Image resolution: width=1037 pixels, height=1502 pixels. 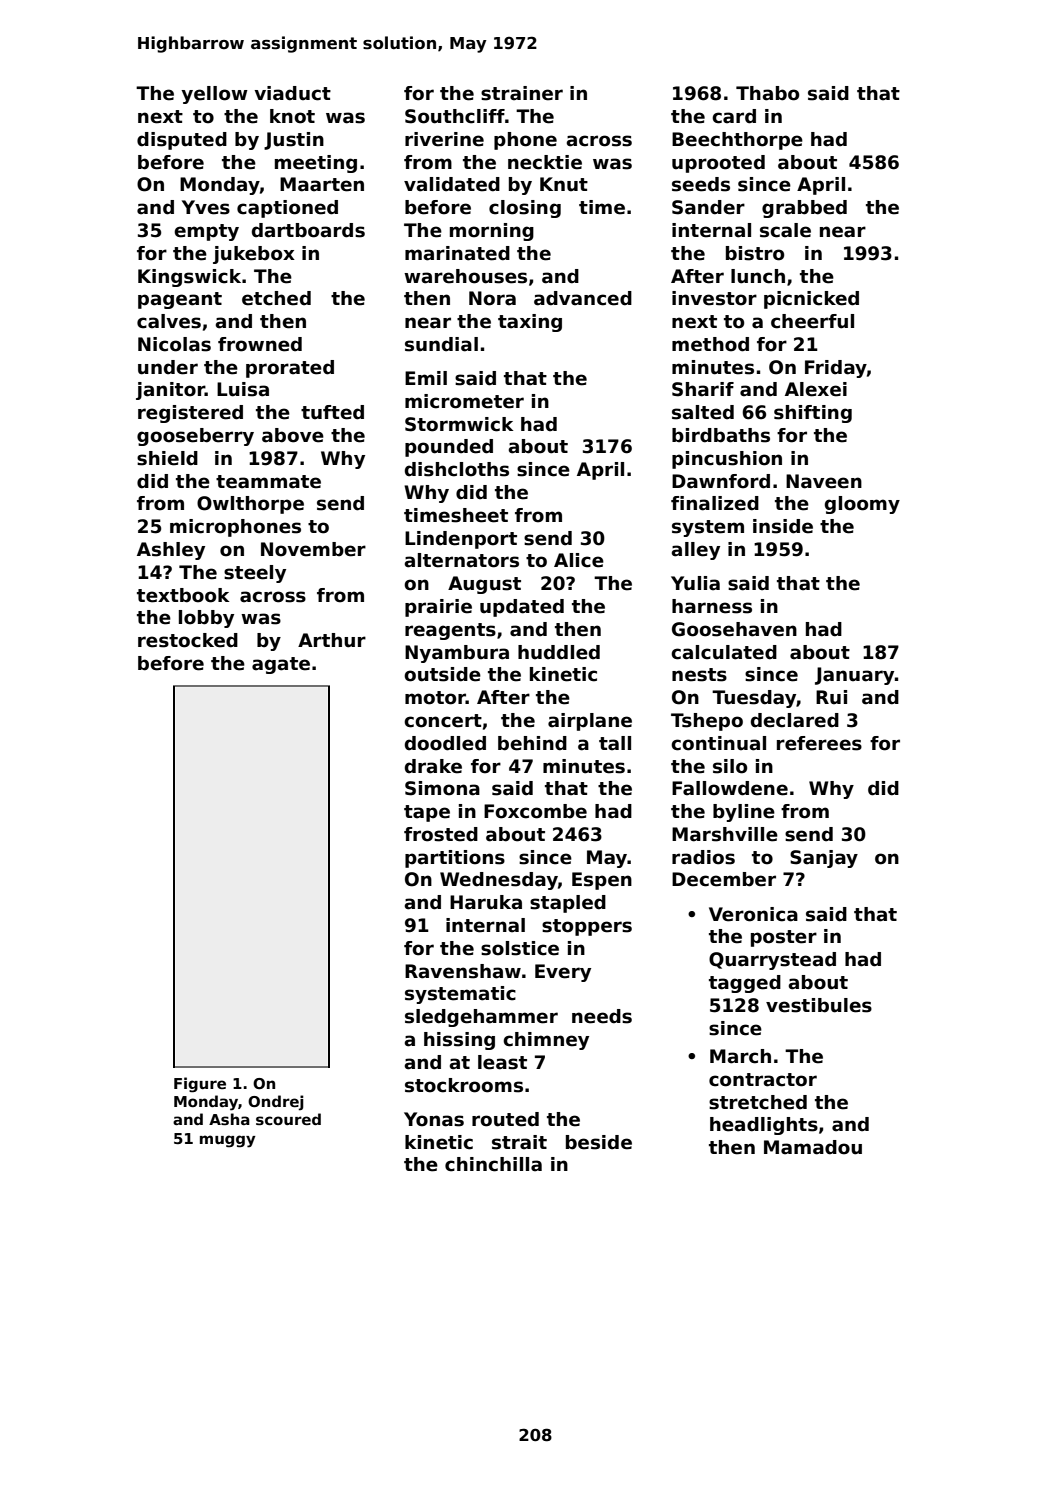 I want to click on January, so click(x=854, y=676).
